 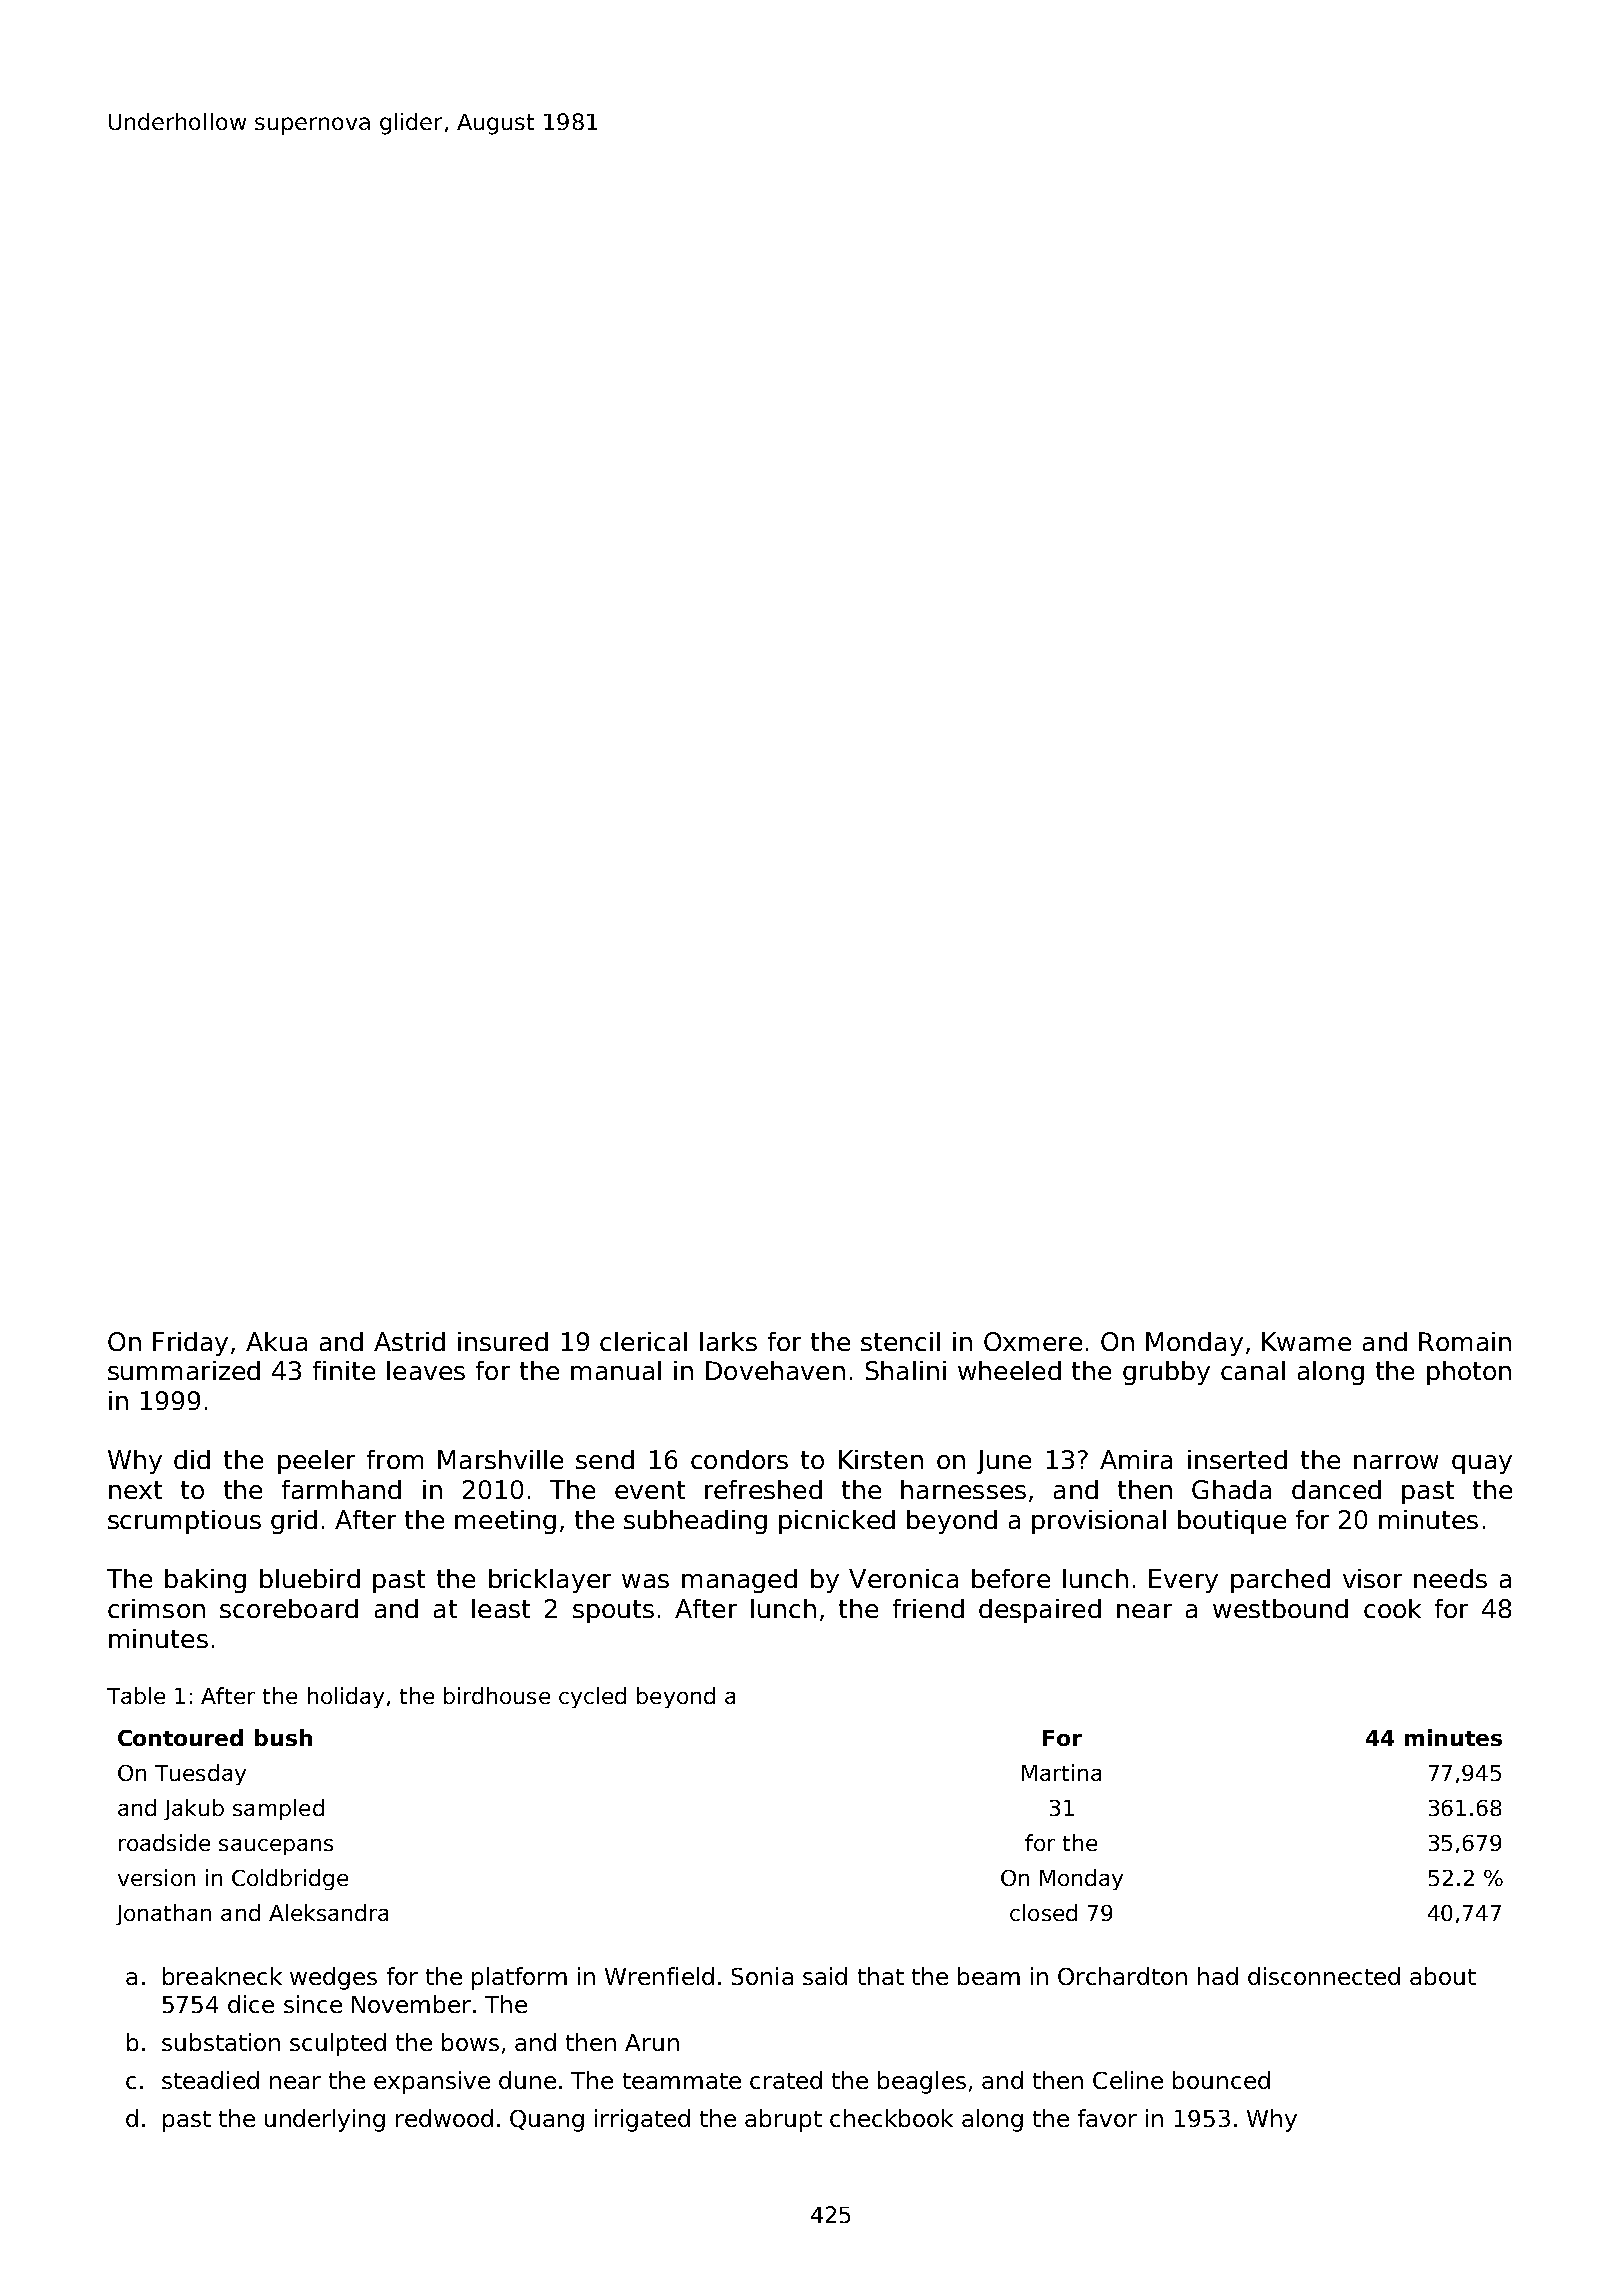 What do you see at coordinates (325, 2120) in the document?
I see `underlying` at bounding box center [325, 2120].
